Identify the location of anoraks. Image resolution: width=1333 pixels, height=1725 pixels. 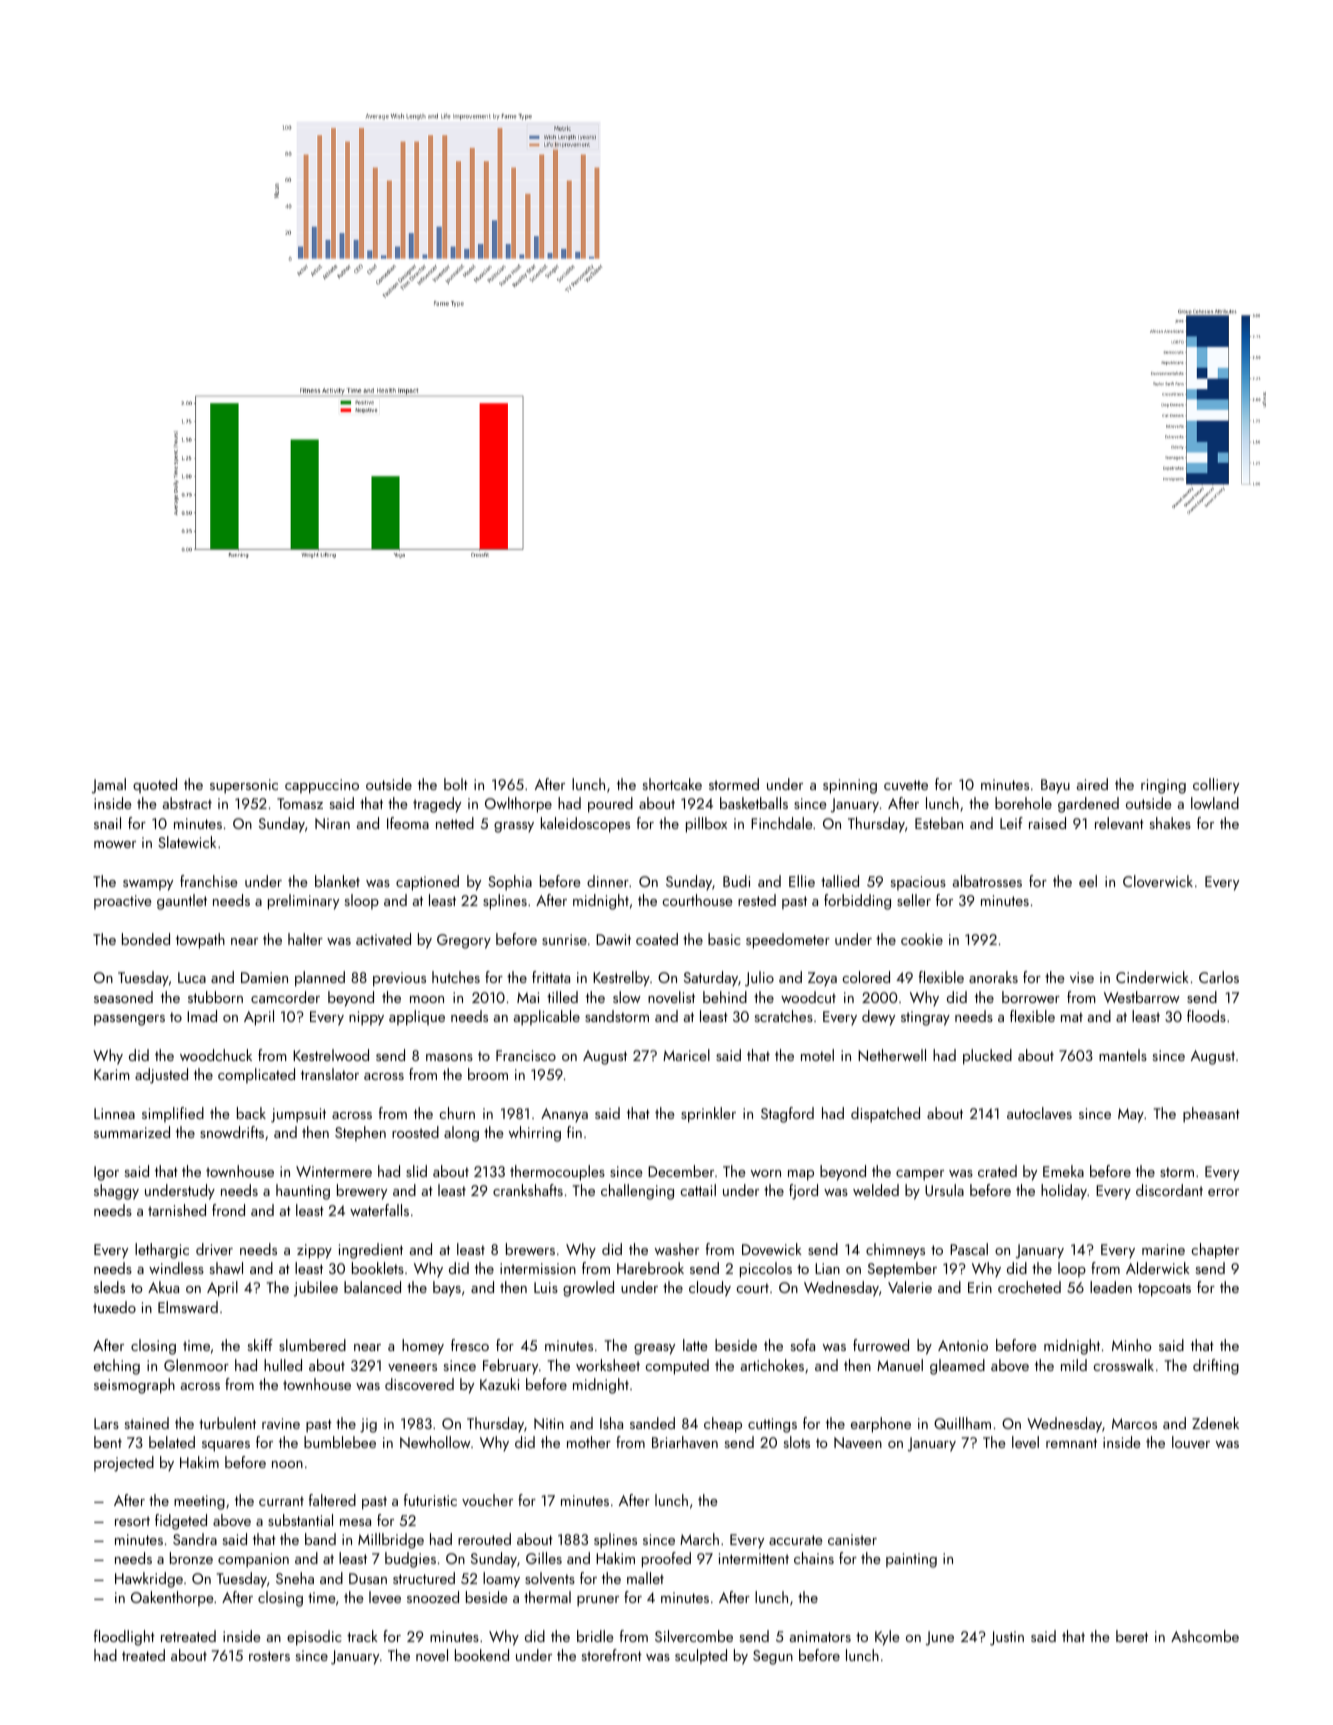
(993, 977).
